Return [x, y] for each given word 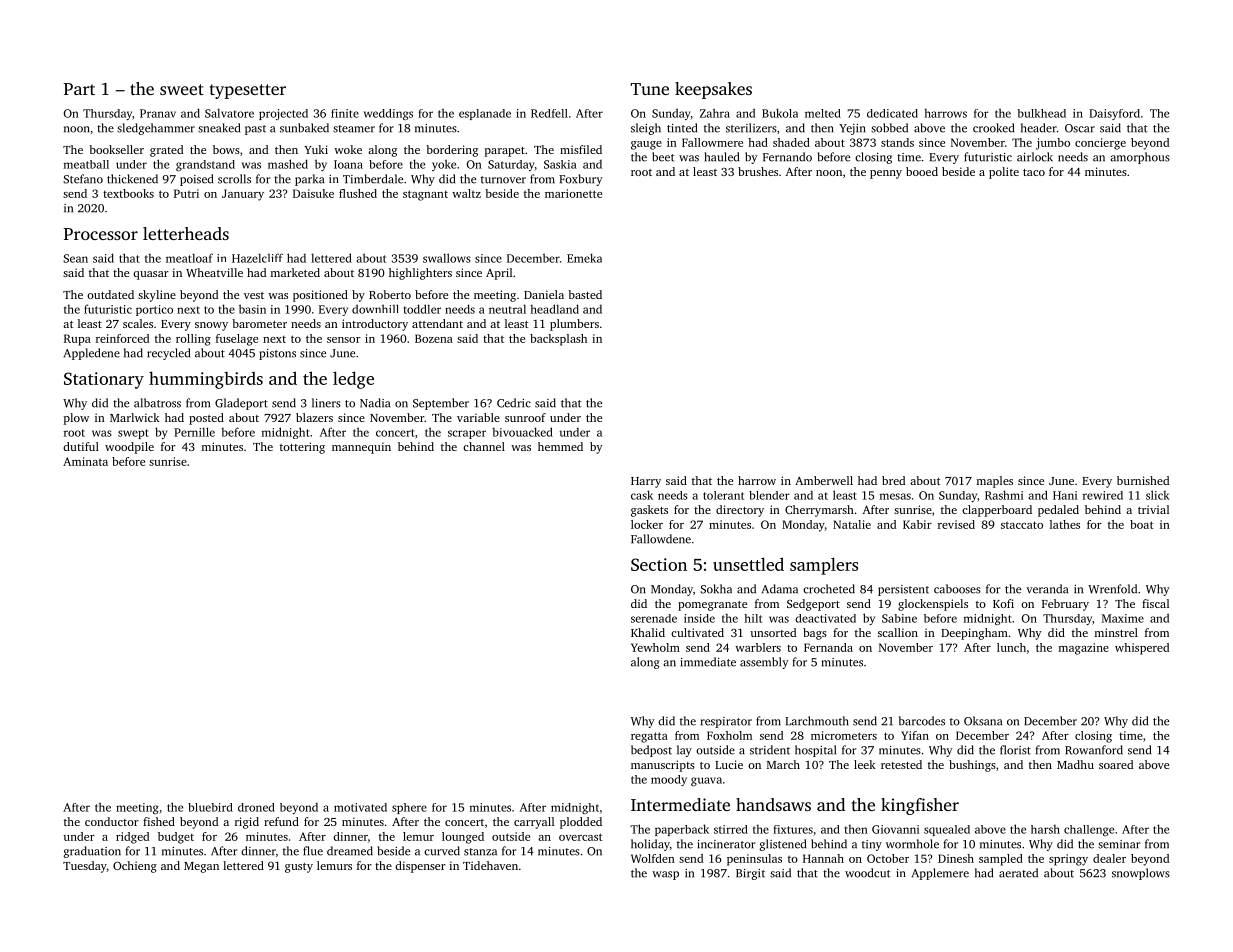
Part [79, 89]
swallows [447, 258]
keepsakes [713, 90]
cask [642, 495]
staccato [1022, 525]
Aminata [85, 461]
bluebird [210, 807]
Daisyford [1114, 114]
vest [254, 295]
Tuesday [85, 867]
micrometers [844, 735]
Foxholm [729, 735]
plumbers [574, 325]
